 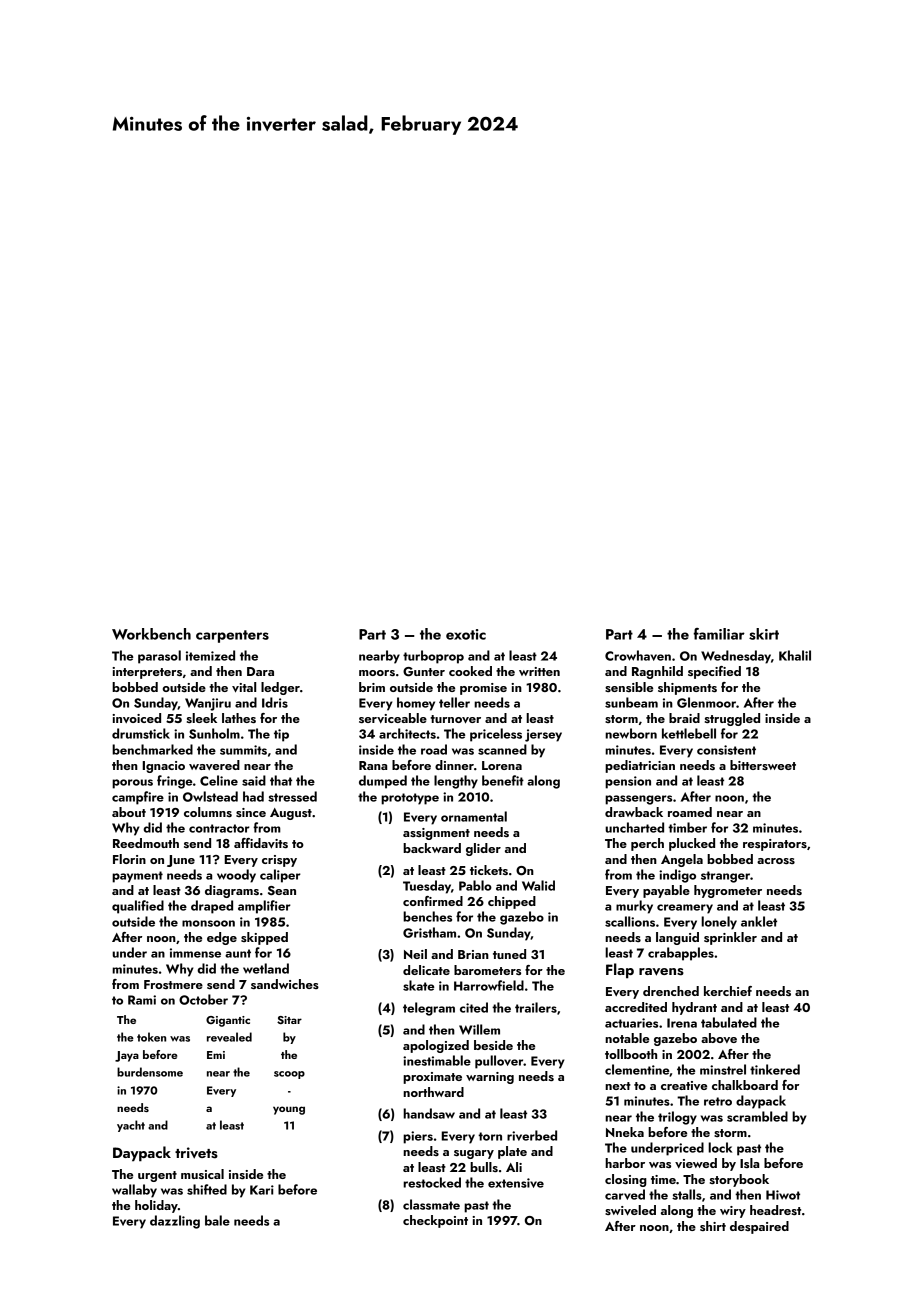 I want to click on lock, so click(x=720, y=1147).
